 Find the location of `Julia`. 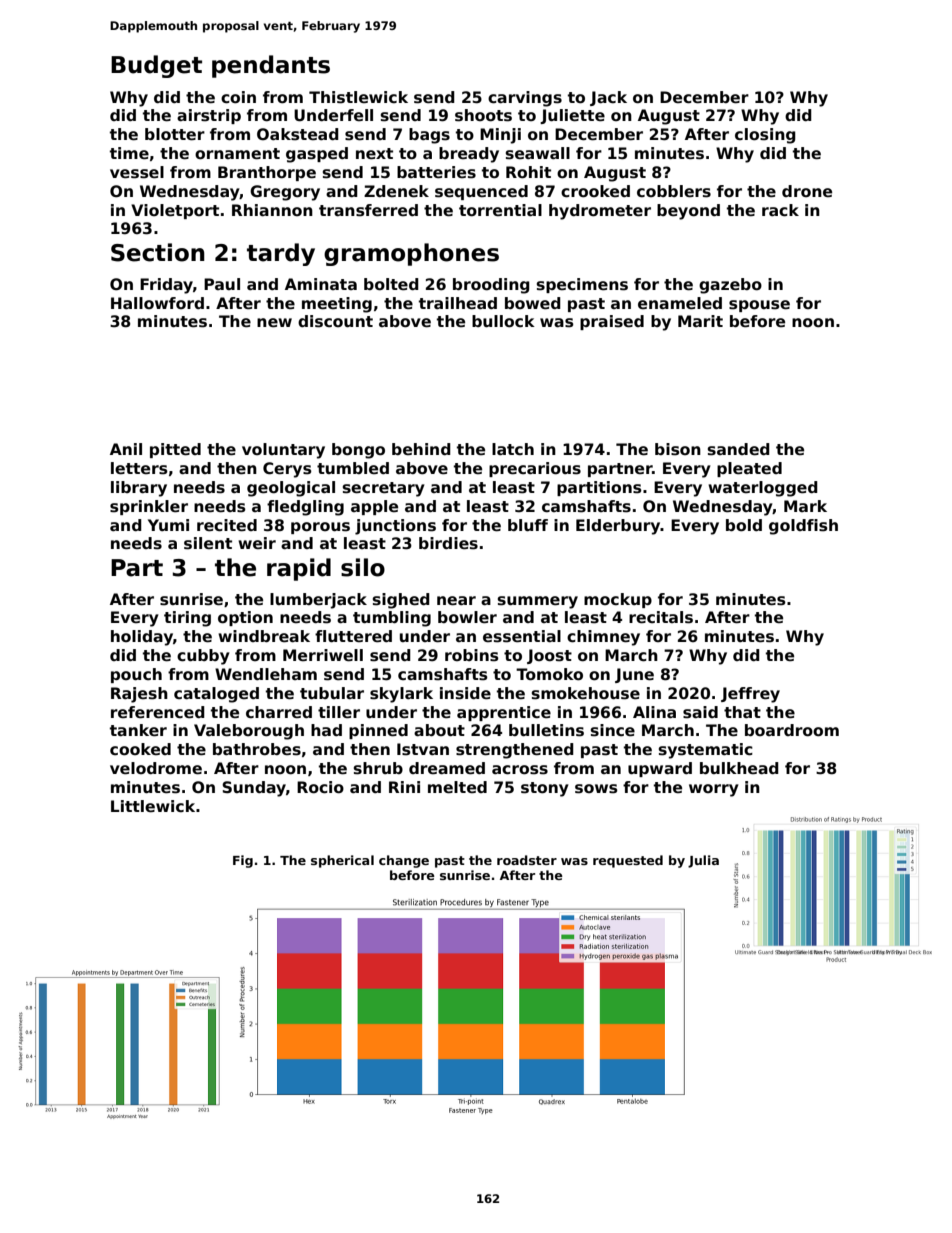

Julia is located at coordinates (703, 861).
